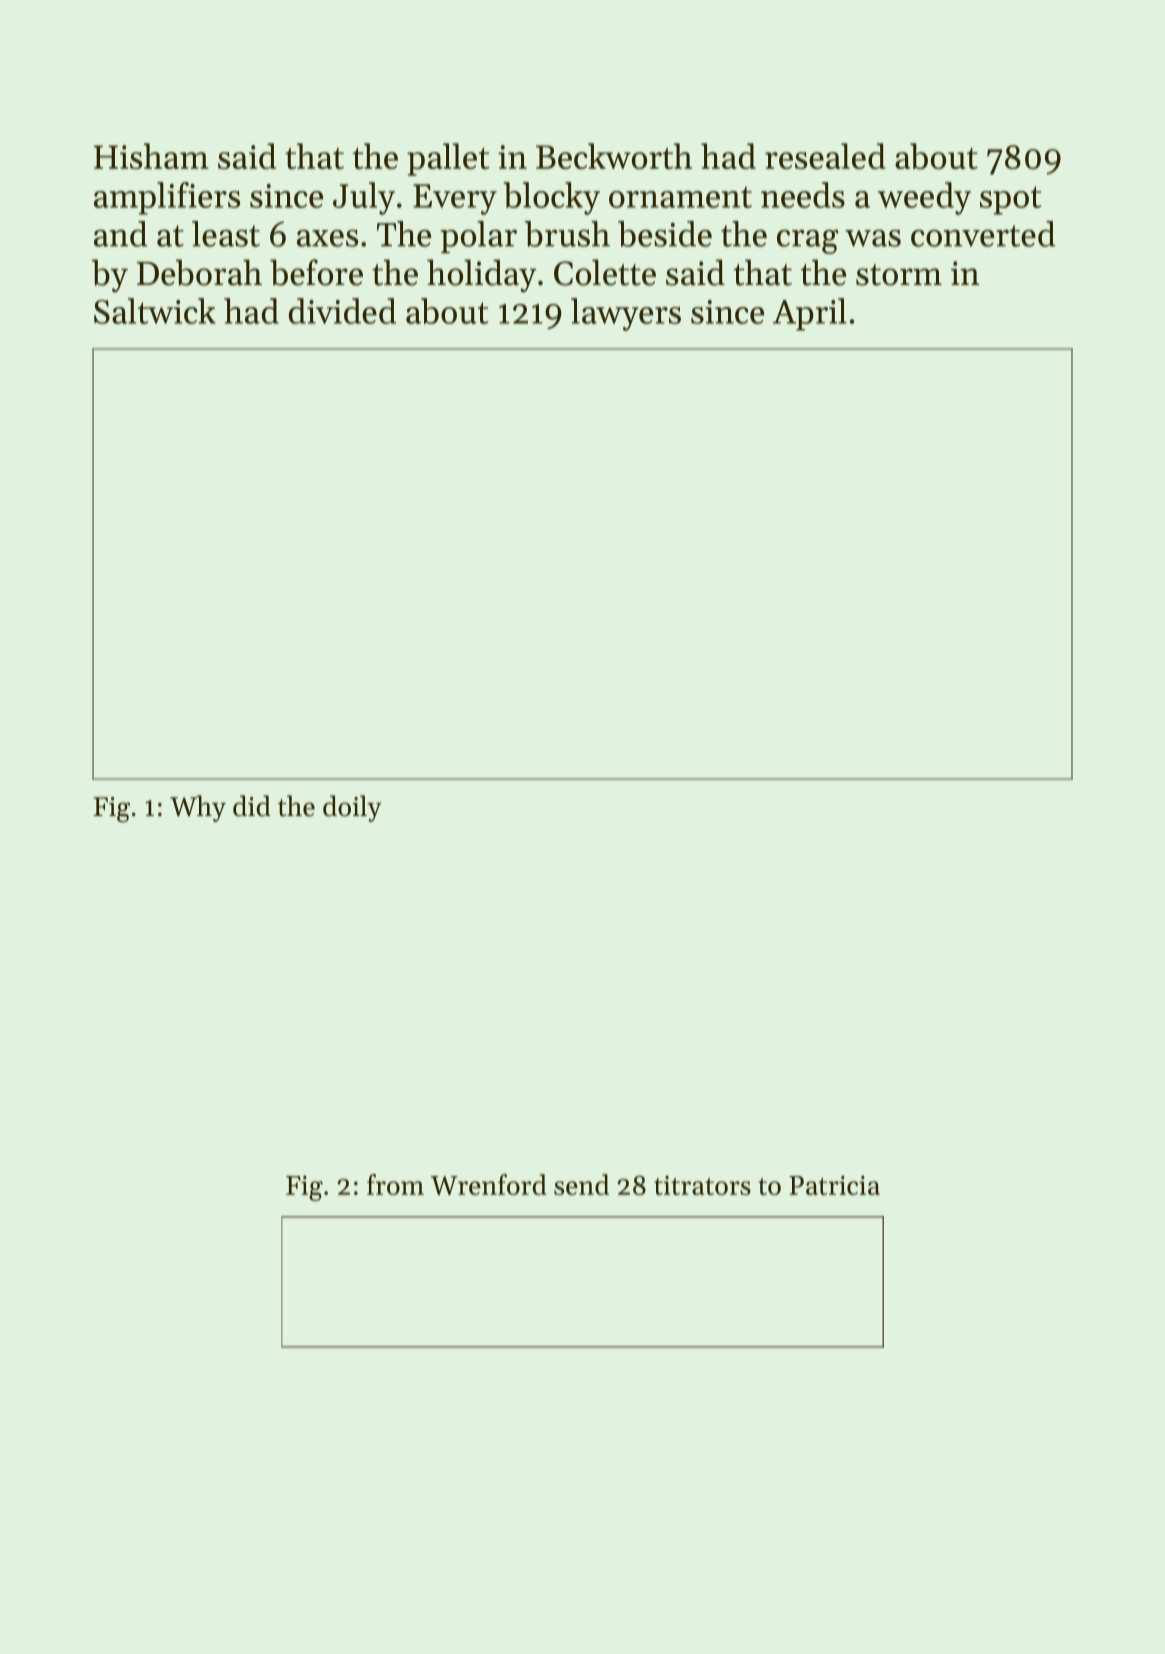  What do you see at coordinates (834, 1185) in the screenshot?
I see `Patricia` at bounding box center [834, 1185].
